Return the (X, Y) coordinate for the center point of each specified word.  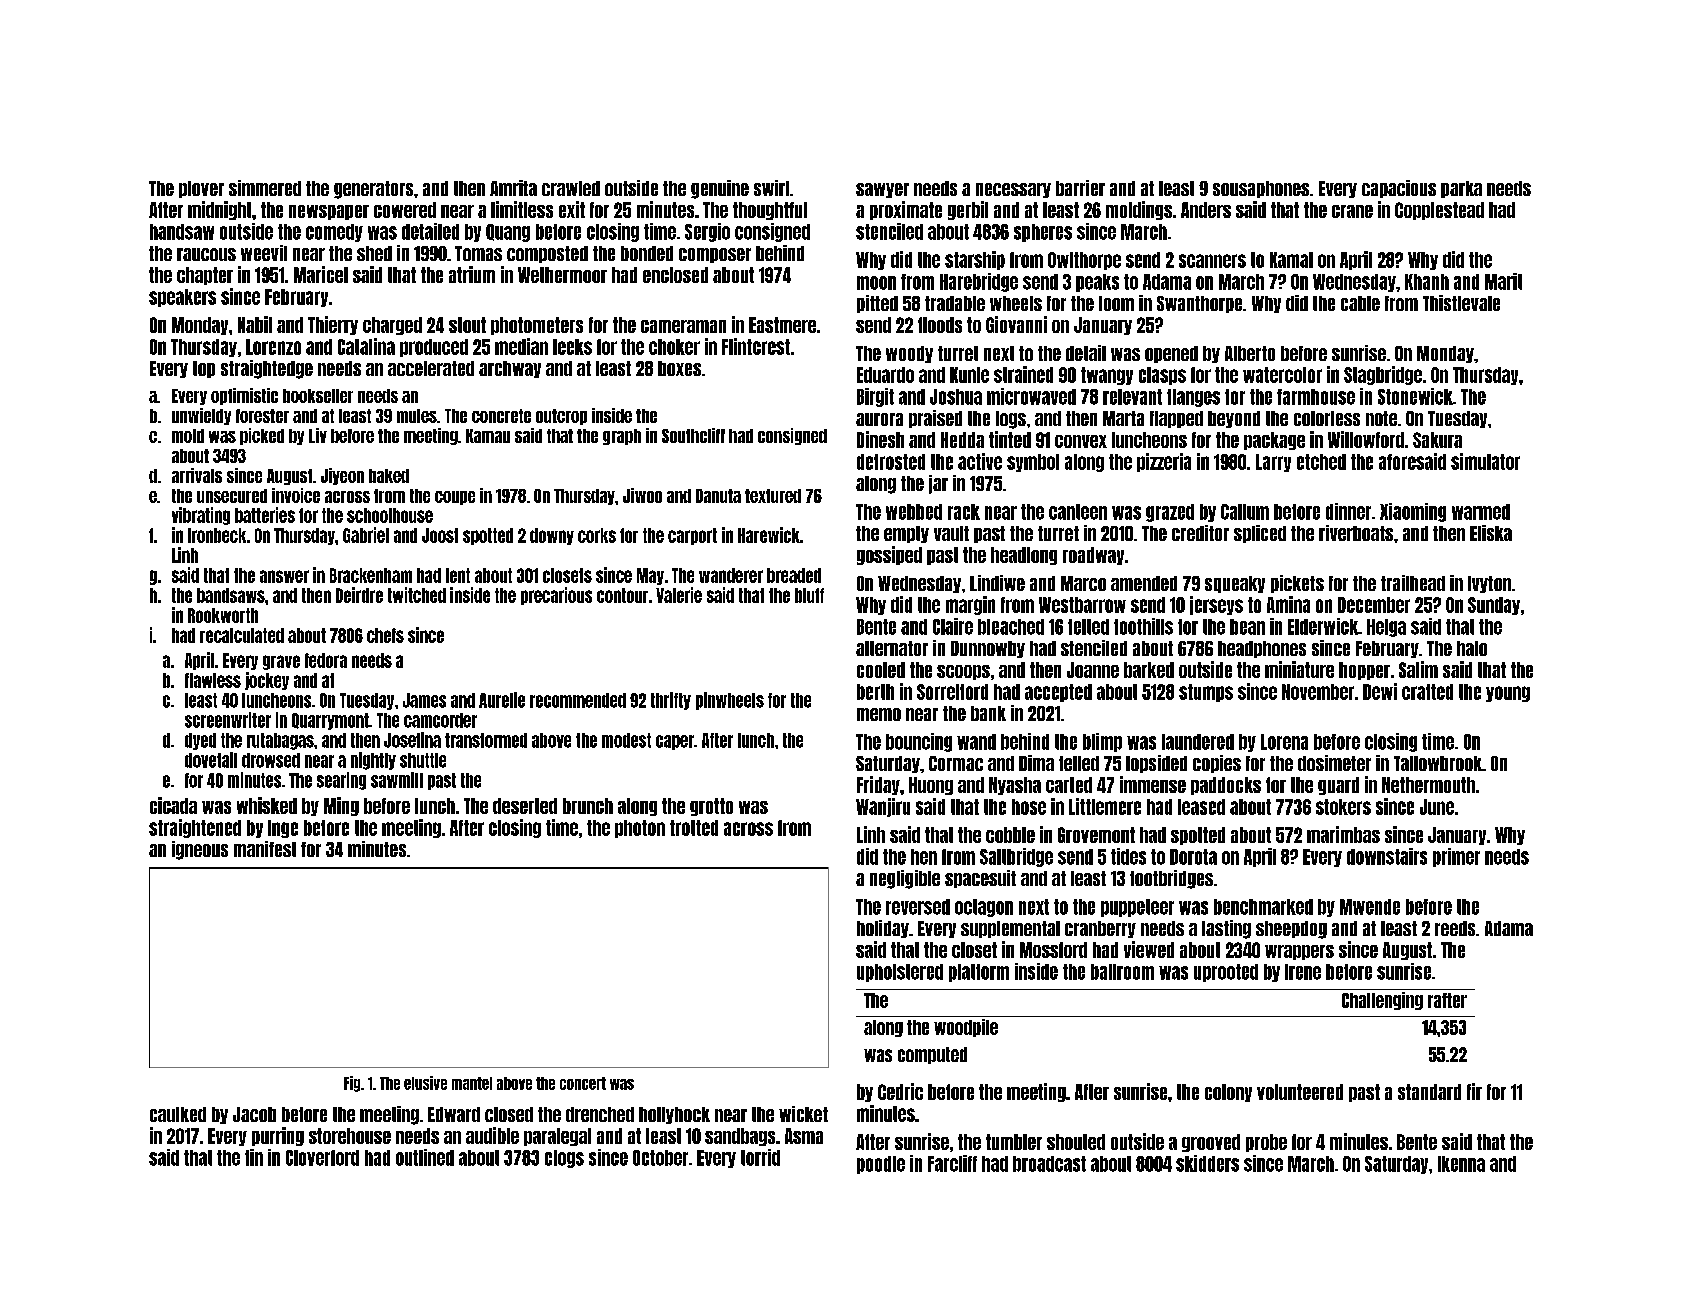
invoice (296, 495)
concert (583, 1083)
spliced (1260, 534)
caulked (178, 1114)
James (424, 700)
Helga (1386, 628)
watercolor (1282, 375)
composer (715, 255)
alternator (892, 648)
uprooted (1226, 973)
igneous (200, 850)
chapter (205, 276)
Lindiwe (997, 583)
